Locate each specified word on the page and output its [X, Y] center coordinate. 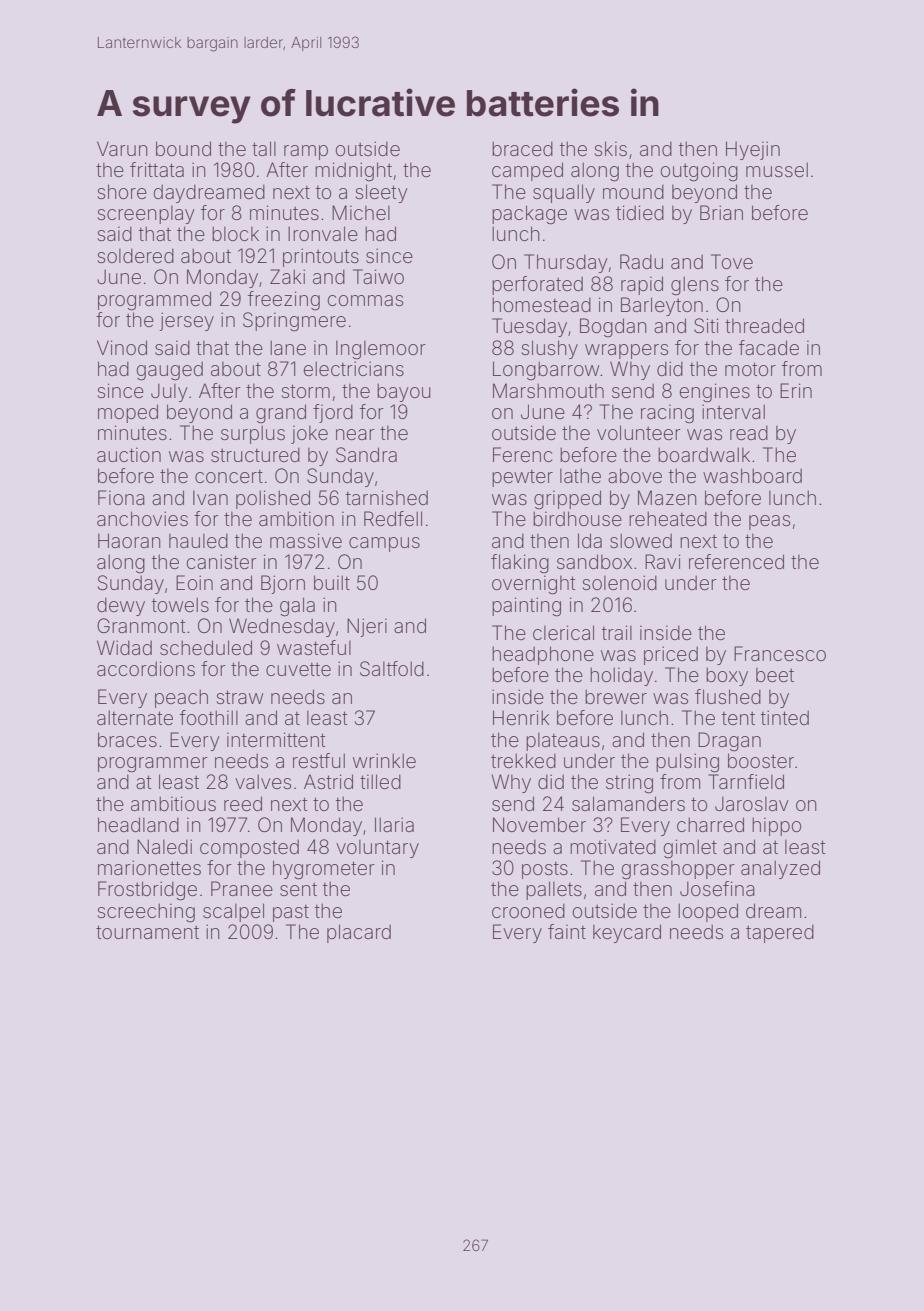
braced [522, 148]
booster [761, 760]
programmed [154, 301]
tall [264, 148]
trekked [523, 760]
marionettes [149, 867]
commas [365, 300]
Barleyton [662, 306]
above [635, 475]
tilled [380, 781]
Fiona [121, 497]
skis [610, 148]
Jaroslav [752, 803]
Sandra [366, 454]
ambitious [173, 803]
